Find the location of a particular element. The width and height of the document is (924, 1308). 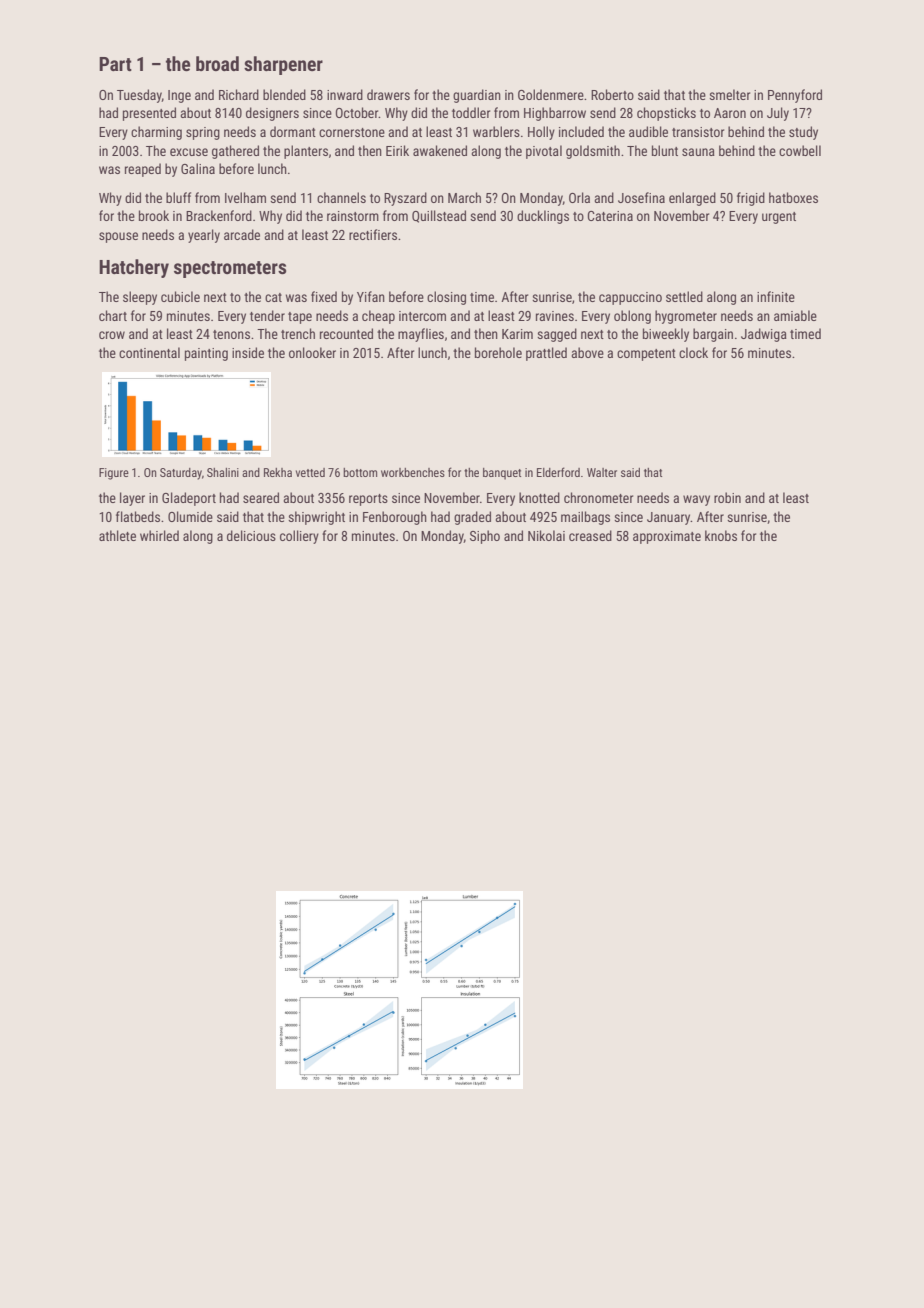

prattled is located at coordinates (546, 354).
